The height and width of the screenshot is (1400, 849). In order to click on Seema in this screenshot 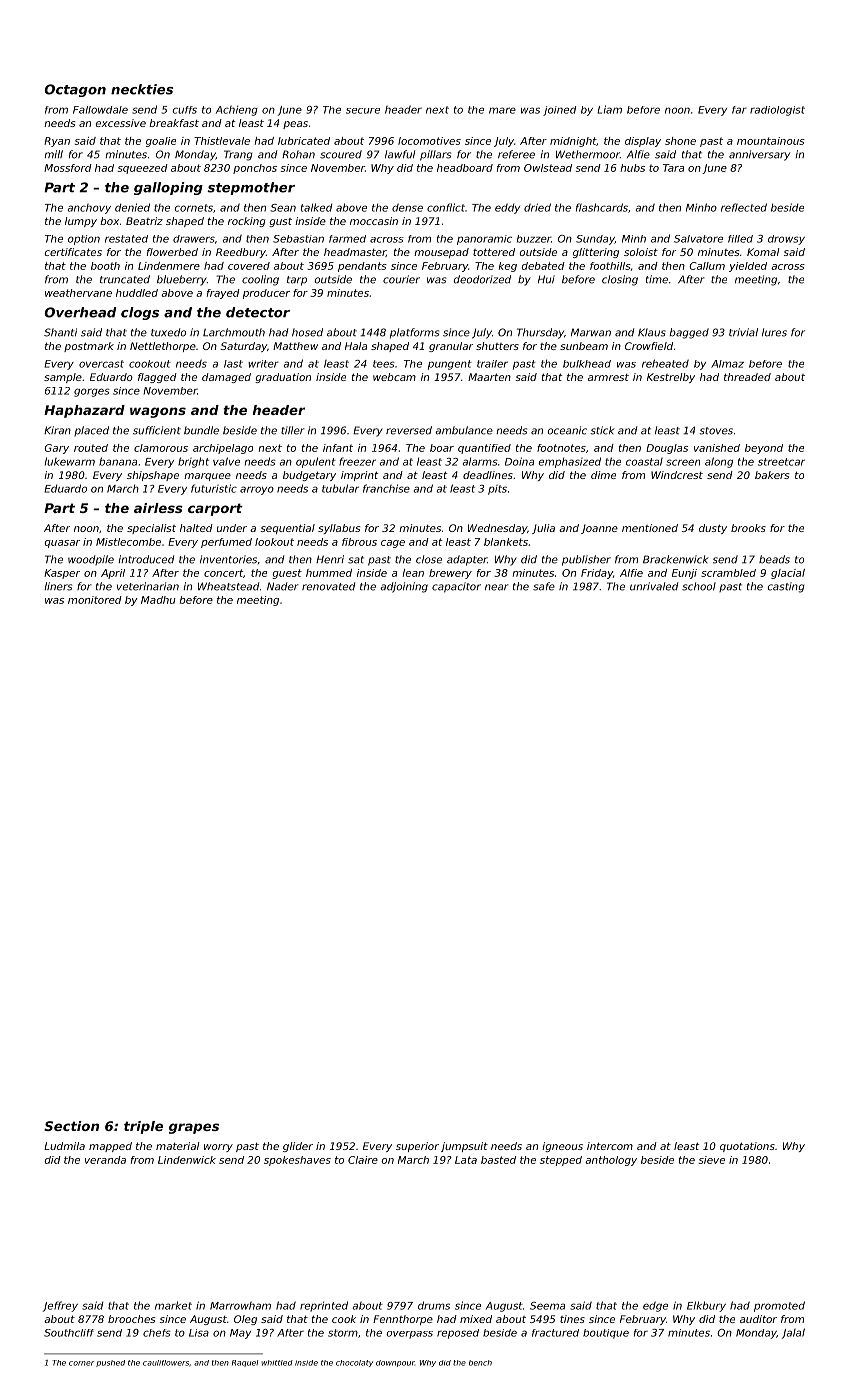, I will do `click(547, 1306)`.
